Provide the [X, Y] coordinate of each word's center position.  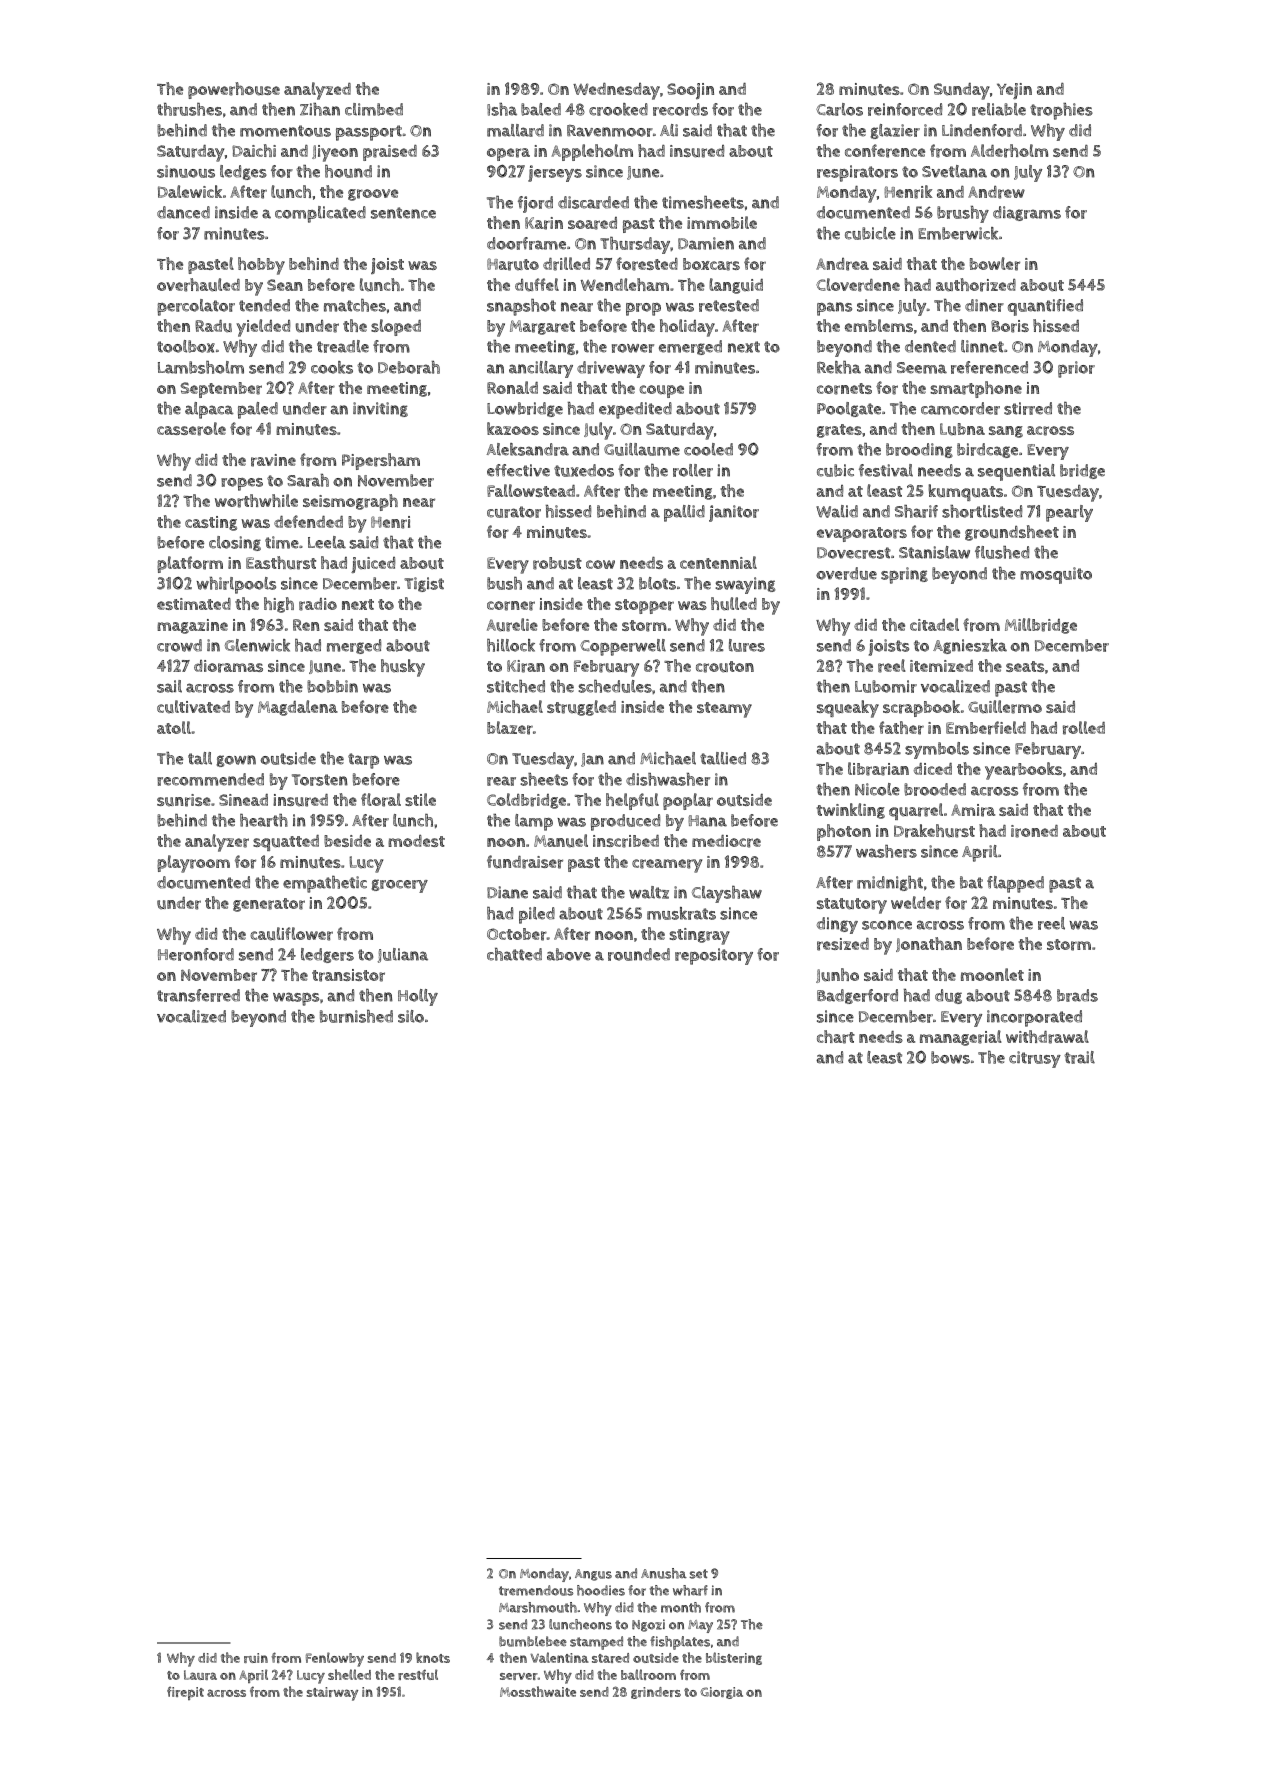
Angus [593, 1575]
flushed [1002, 552]
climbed [374, 109]
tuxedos [584, 470]
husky [403, 668]
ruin [256, 1658]
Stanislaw [934, 552]
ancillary [541, 369]
